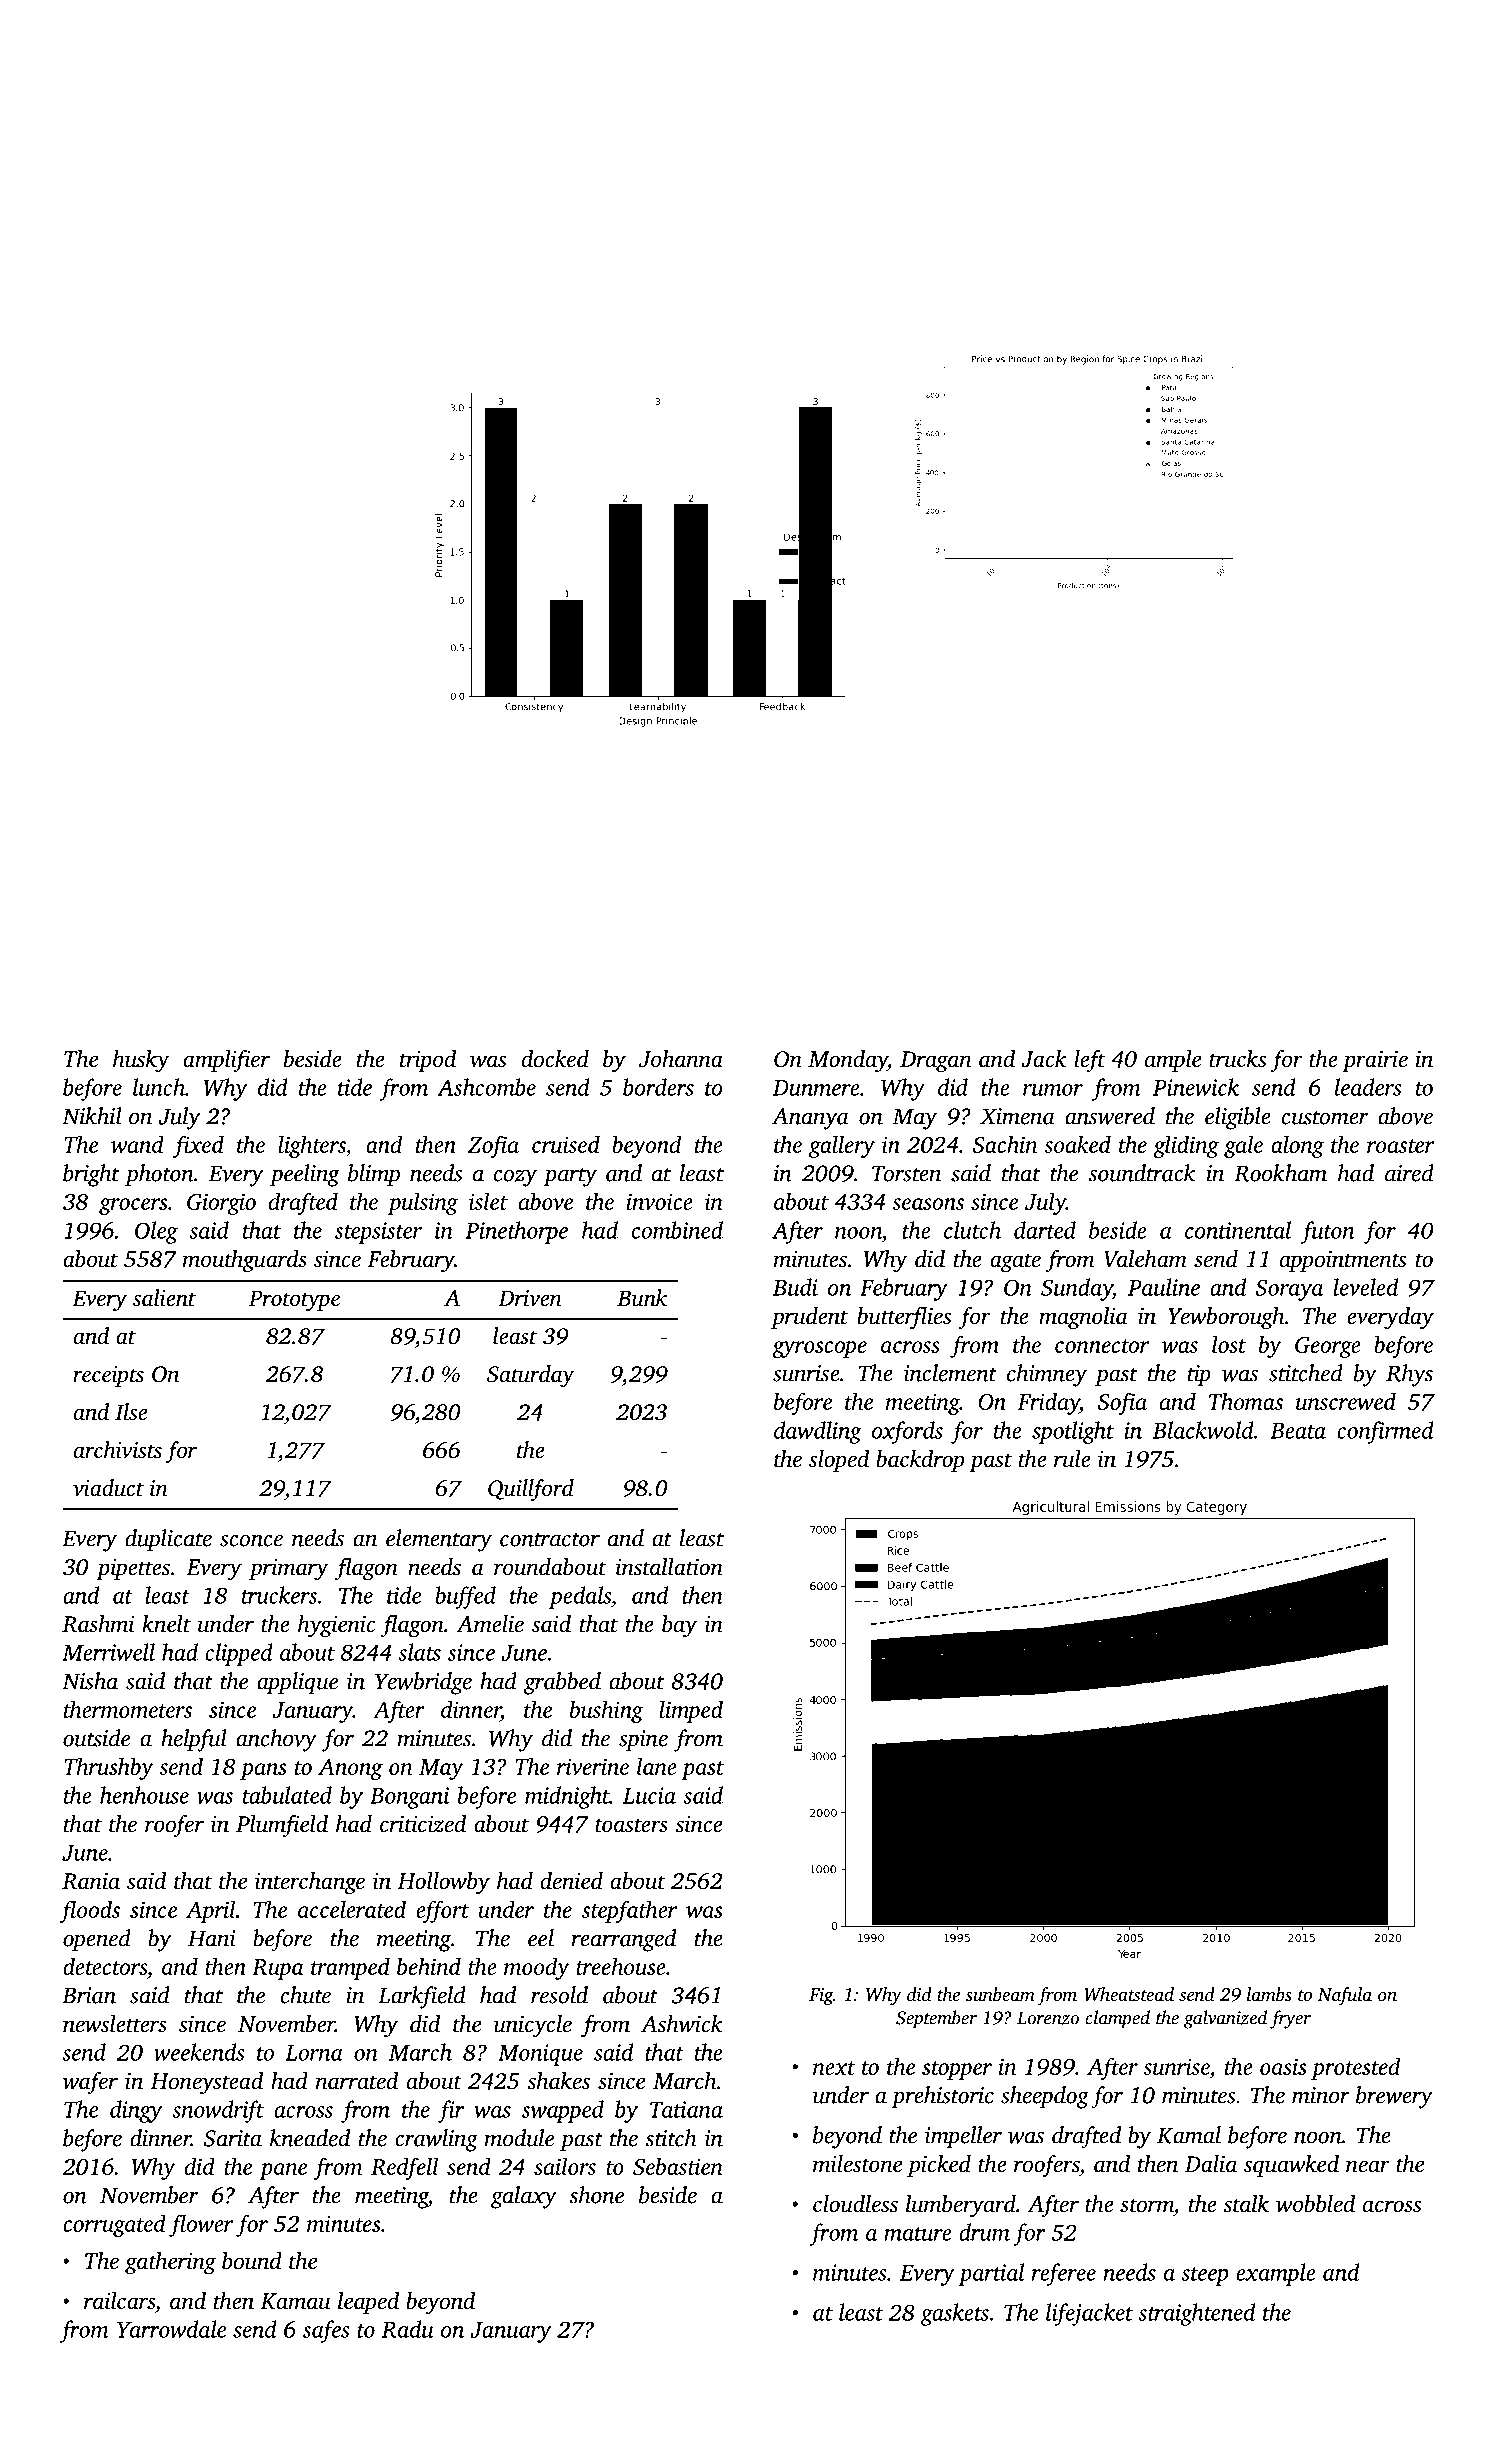  Describe the element at coordinates (251, 1541) in the screenshot. I see `sconce` at that location.
